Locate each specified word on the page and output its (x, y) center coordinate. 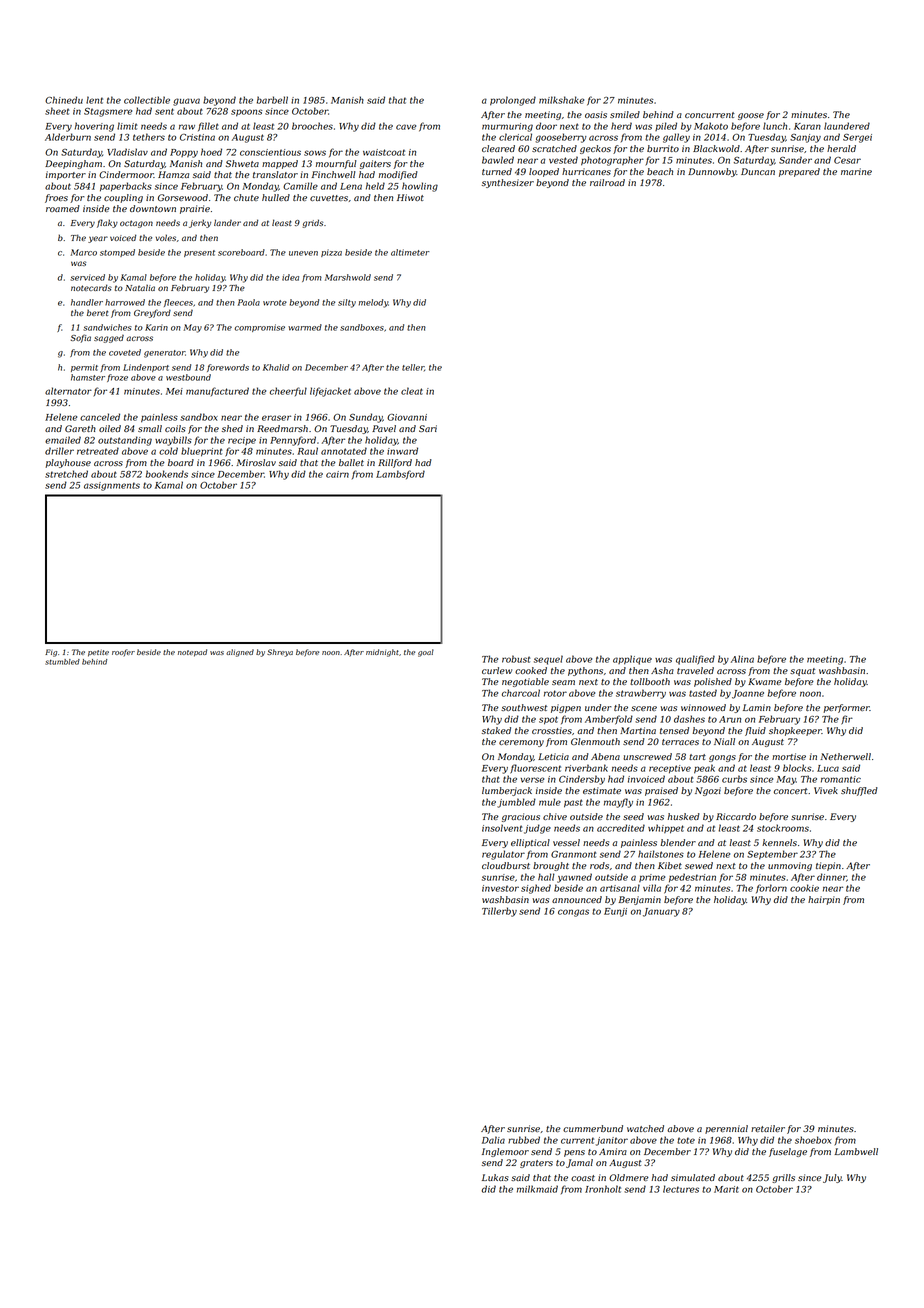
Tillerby (499, 912)
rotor (555, 693)
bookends (167, 474)
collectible (147, 100)
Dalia (493, 1140)
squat (802, 672)
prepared (799, 172)
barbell (272, 100)
